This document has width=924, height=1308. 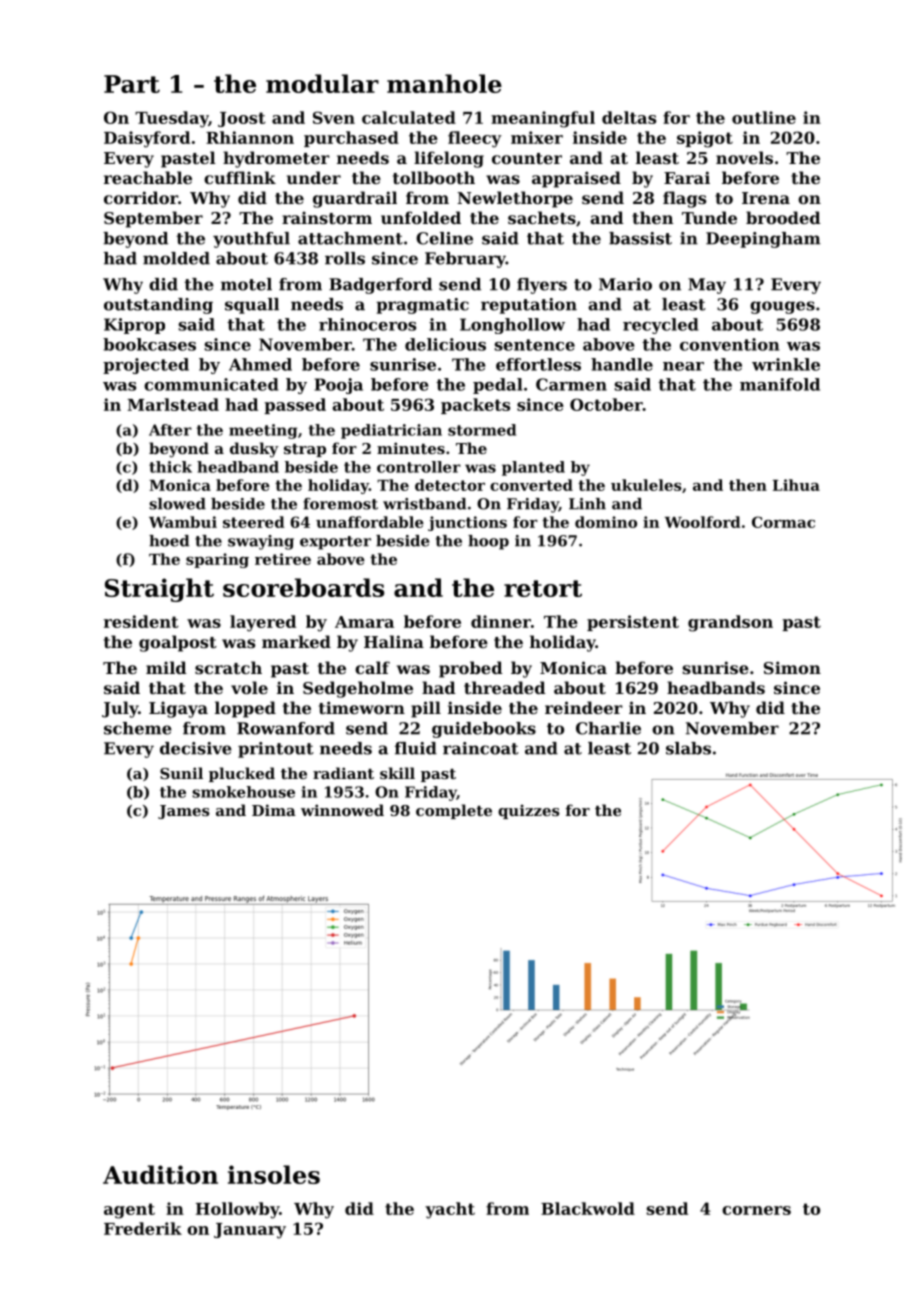 I want to click on modular, so click(x=322, y=83).
